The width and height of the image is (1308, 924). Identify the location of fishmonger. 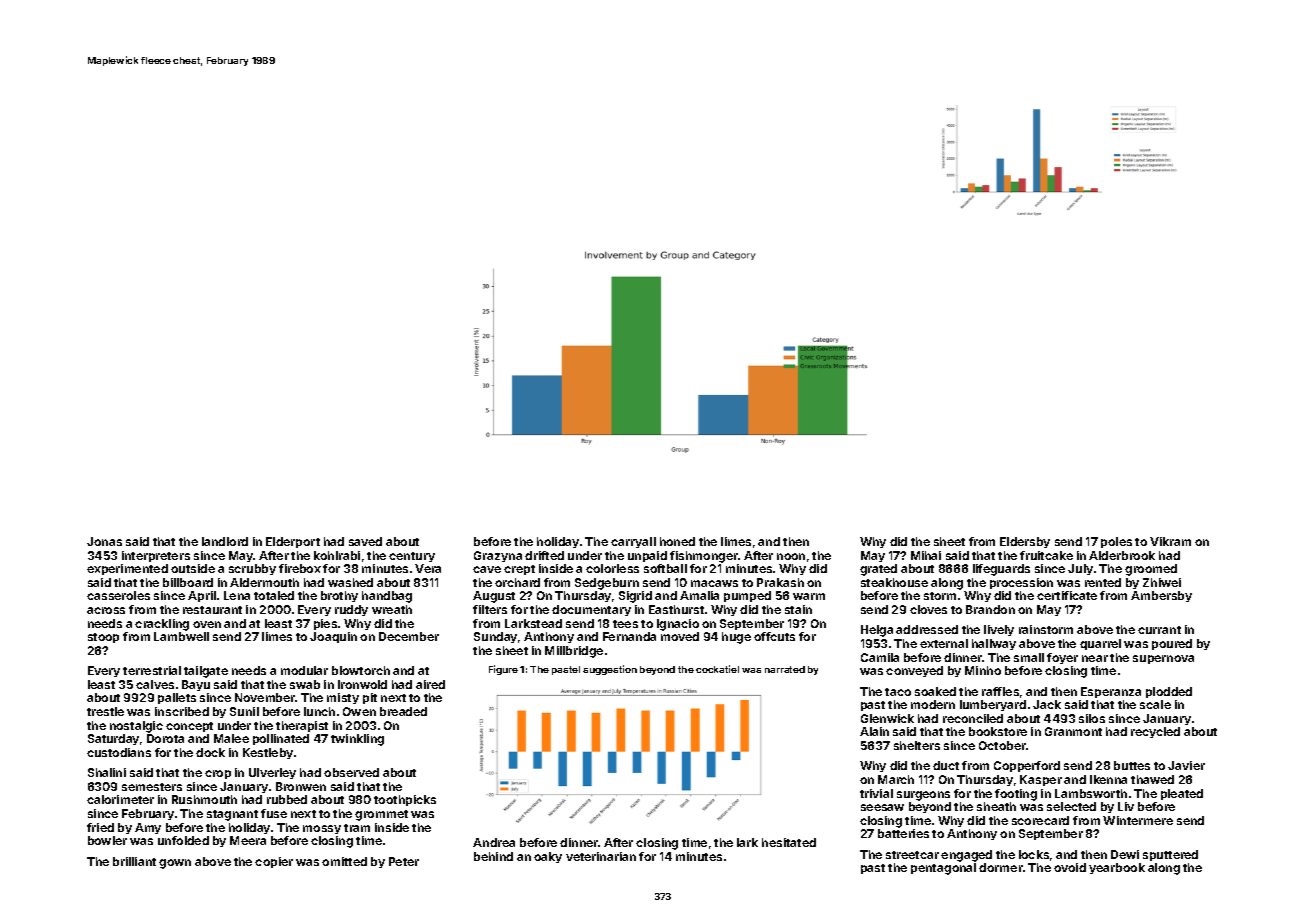
(704, 557).
